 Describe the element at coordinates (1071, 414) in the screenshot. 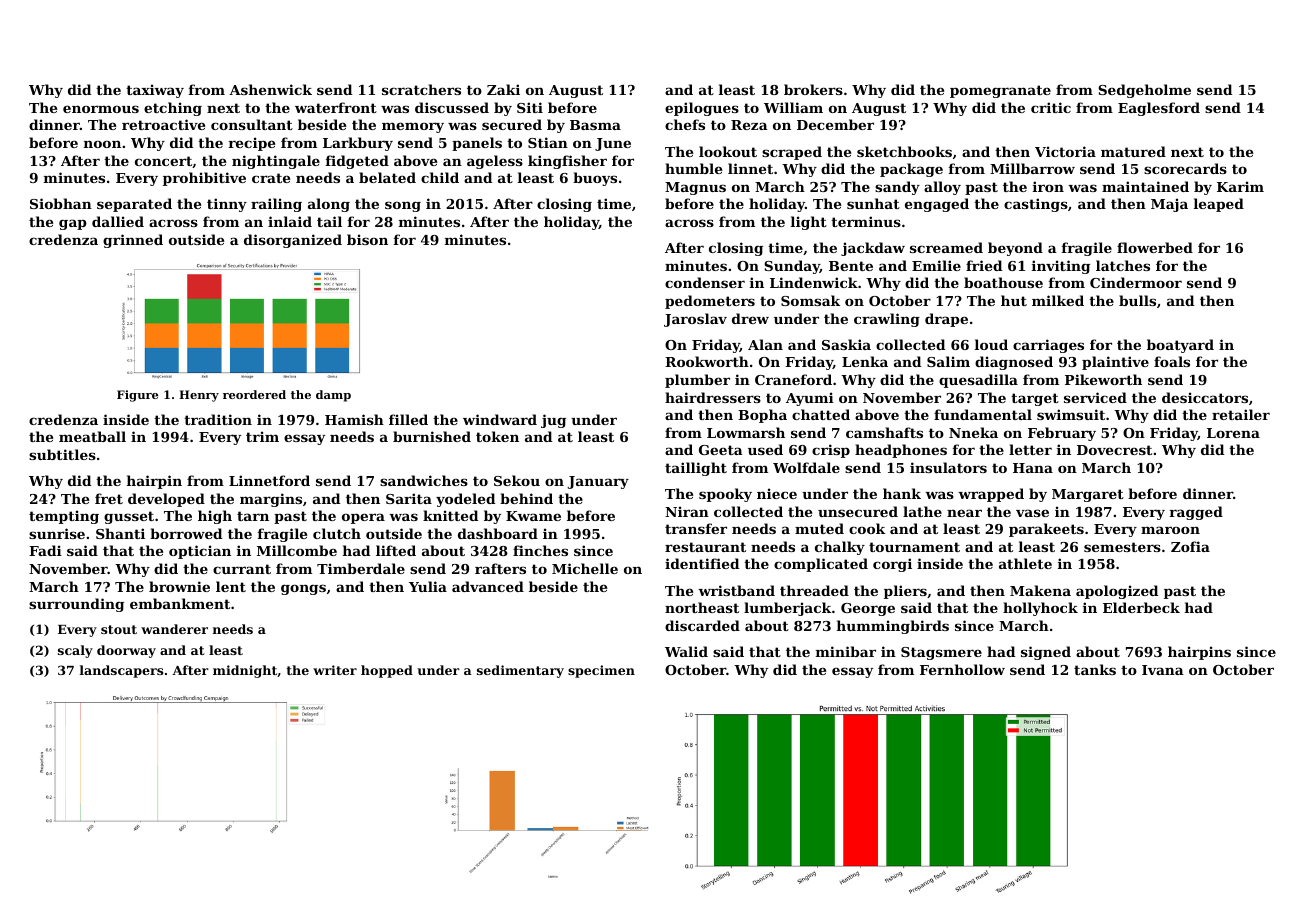

I see `swimsuit` at that location.
